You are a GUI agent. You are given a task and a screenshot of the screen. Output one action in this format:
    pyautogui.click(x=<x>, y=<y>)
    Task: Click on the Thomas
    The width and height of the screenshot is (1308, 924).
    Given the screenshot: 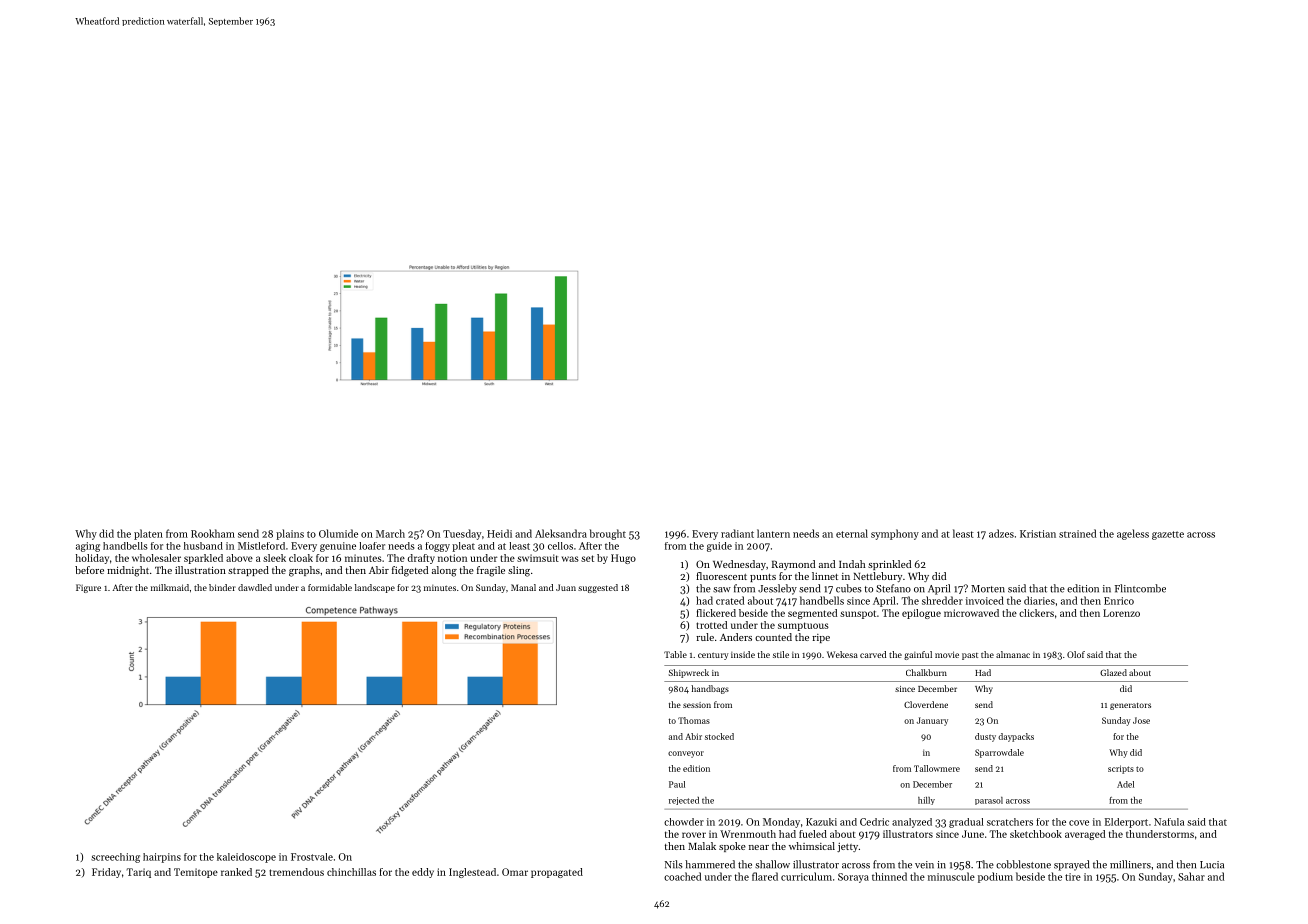 What is the action you would take?
    pyautogui.click(x=694, y=720)
